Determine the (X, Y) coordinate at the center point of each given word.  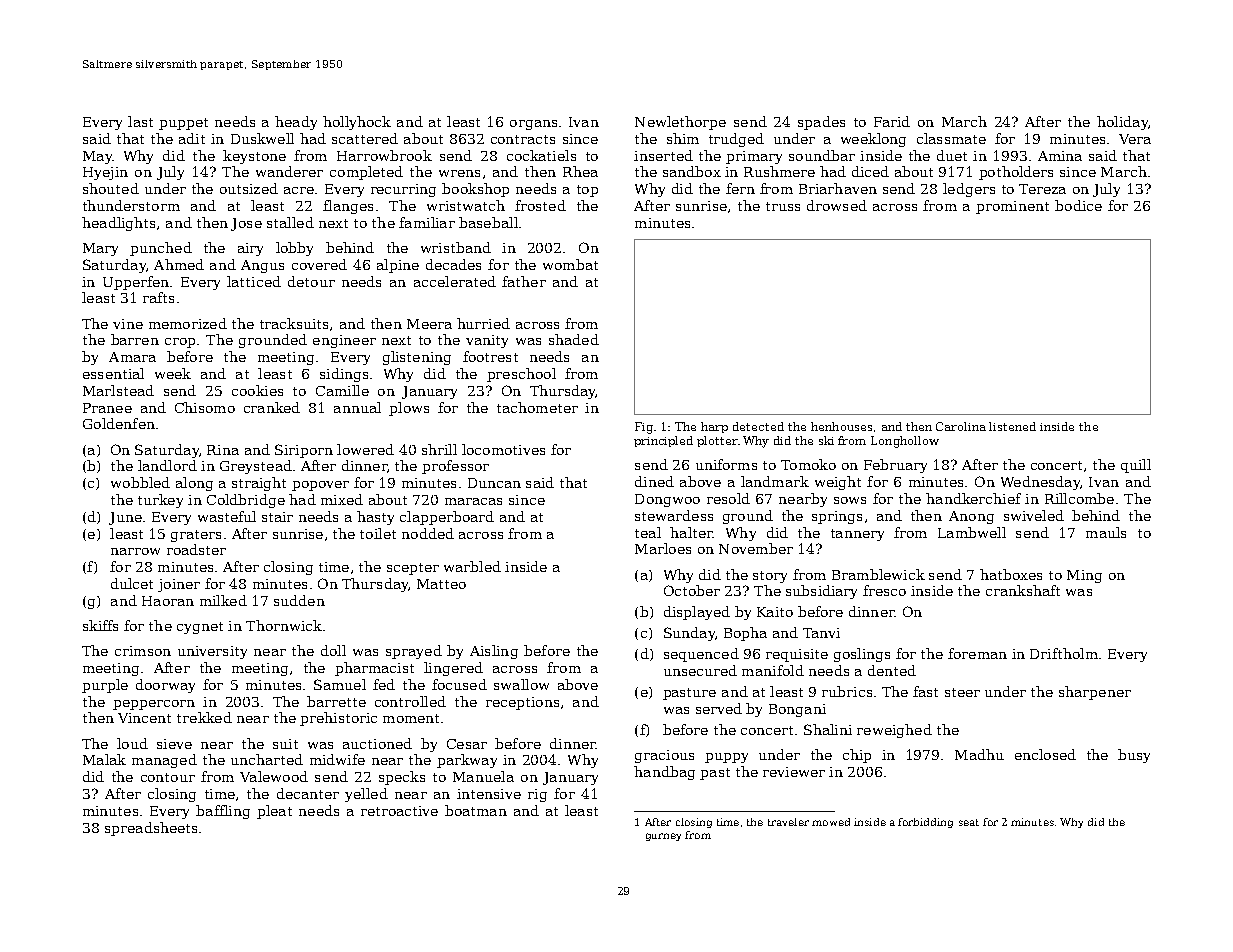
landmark (775, 481)
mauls (1106, 532)
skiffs (100, 625)
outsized (249, 188)
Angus (262, 266)
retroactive (399, 811)
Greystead (256, 467)
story (770, 577)
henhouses (841, 426)
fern (740, 188)
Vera (1135, 139)
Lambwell (972, 532)
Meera (429, 324)
